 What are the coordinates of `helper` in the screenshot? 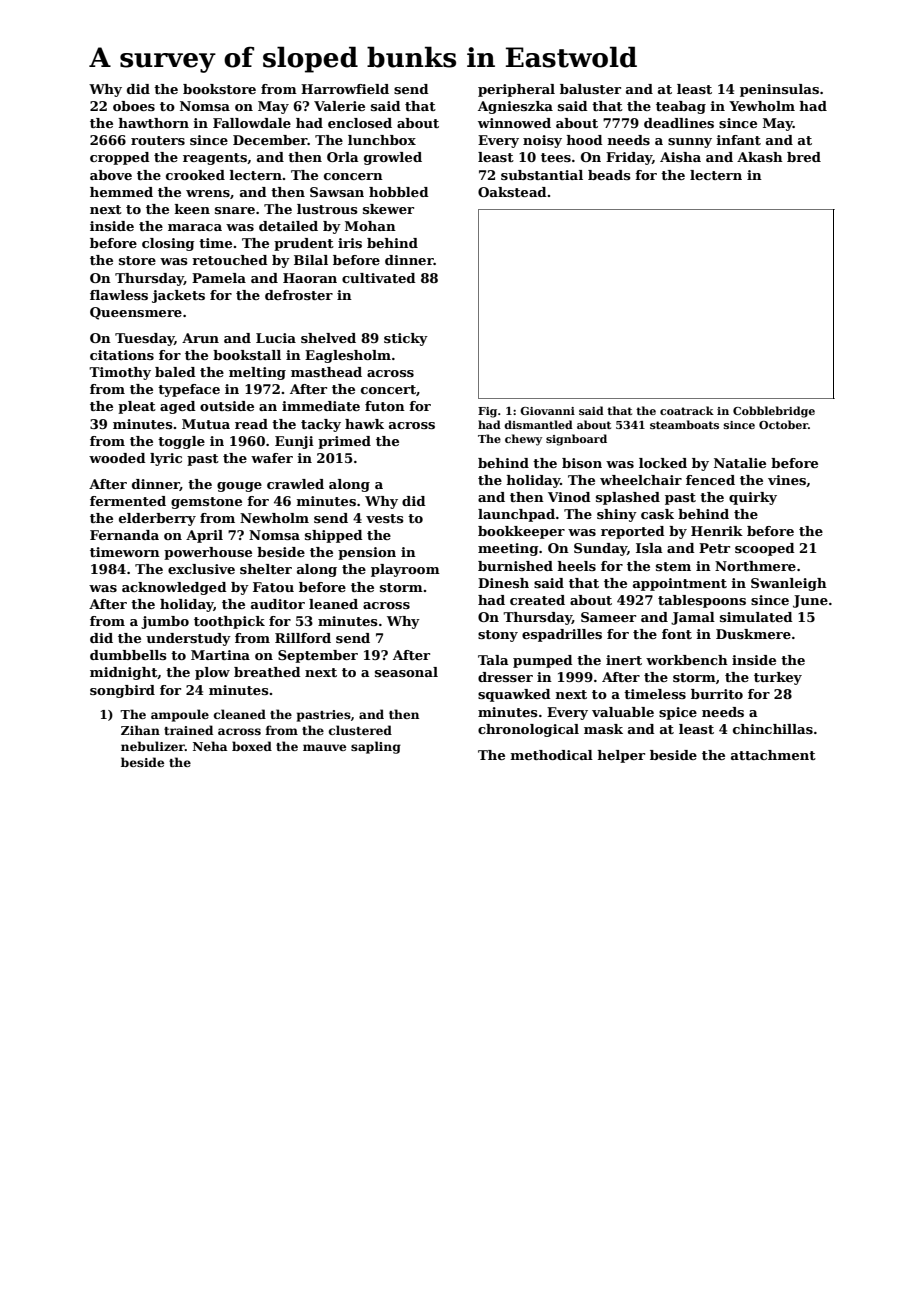 It's located at (621, 756).
